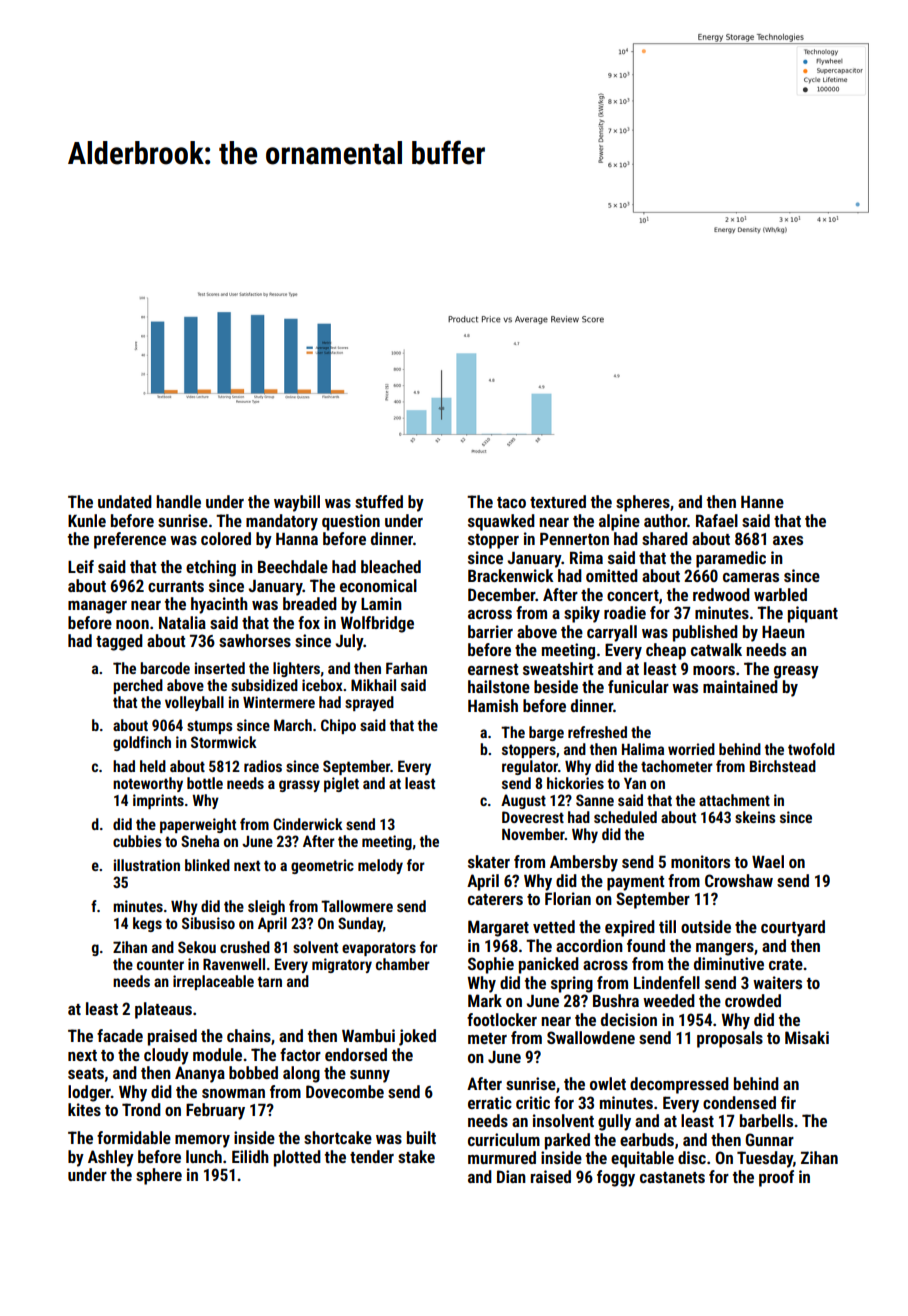  What do you see at coordinates (762, 502) in the image?
I see `Hanne` at bounding box center [762, 502].
